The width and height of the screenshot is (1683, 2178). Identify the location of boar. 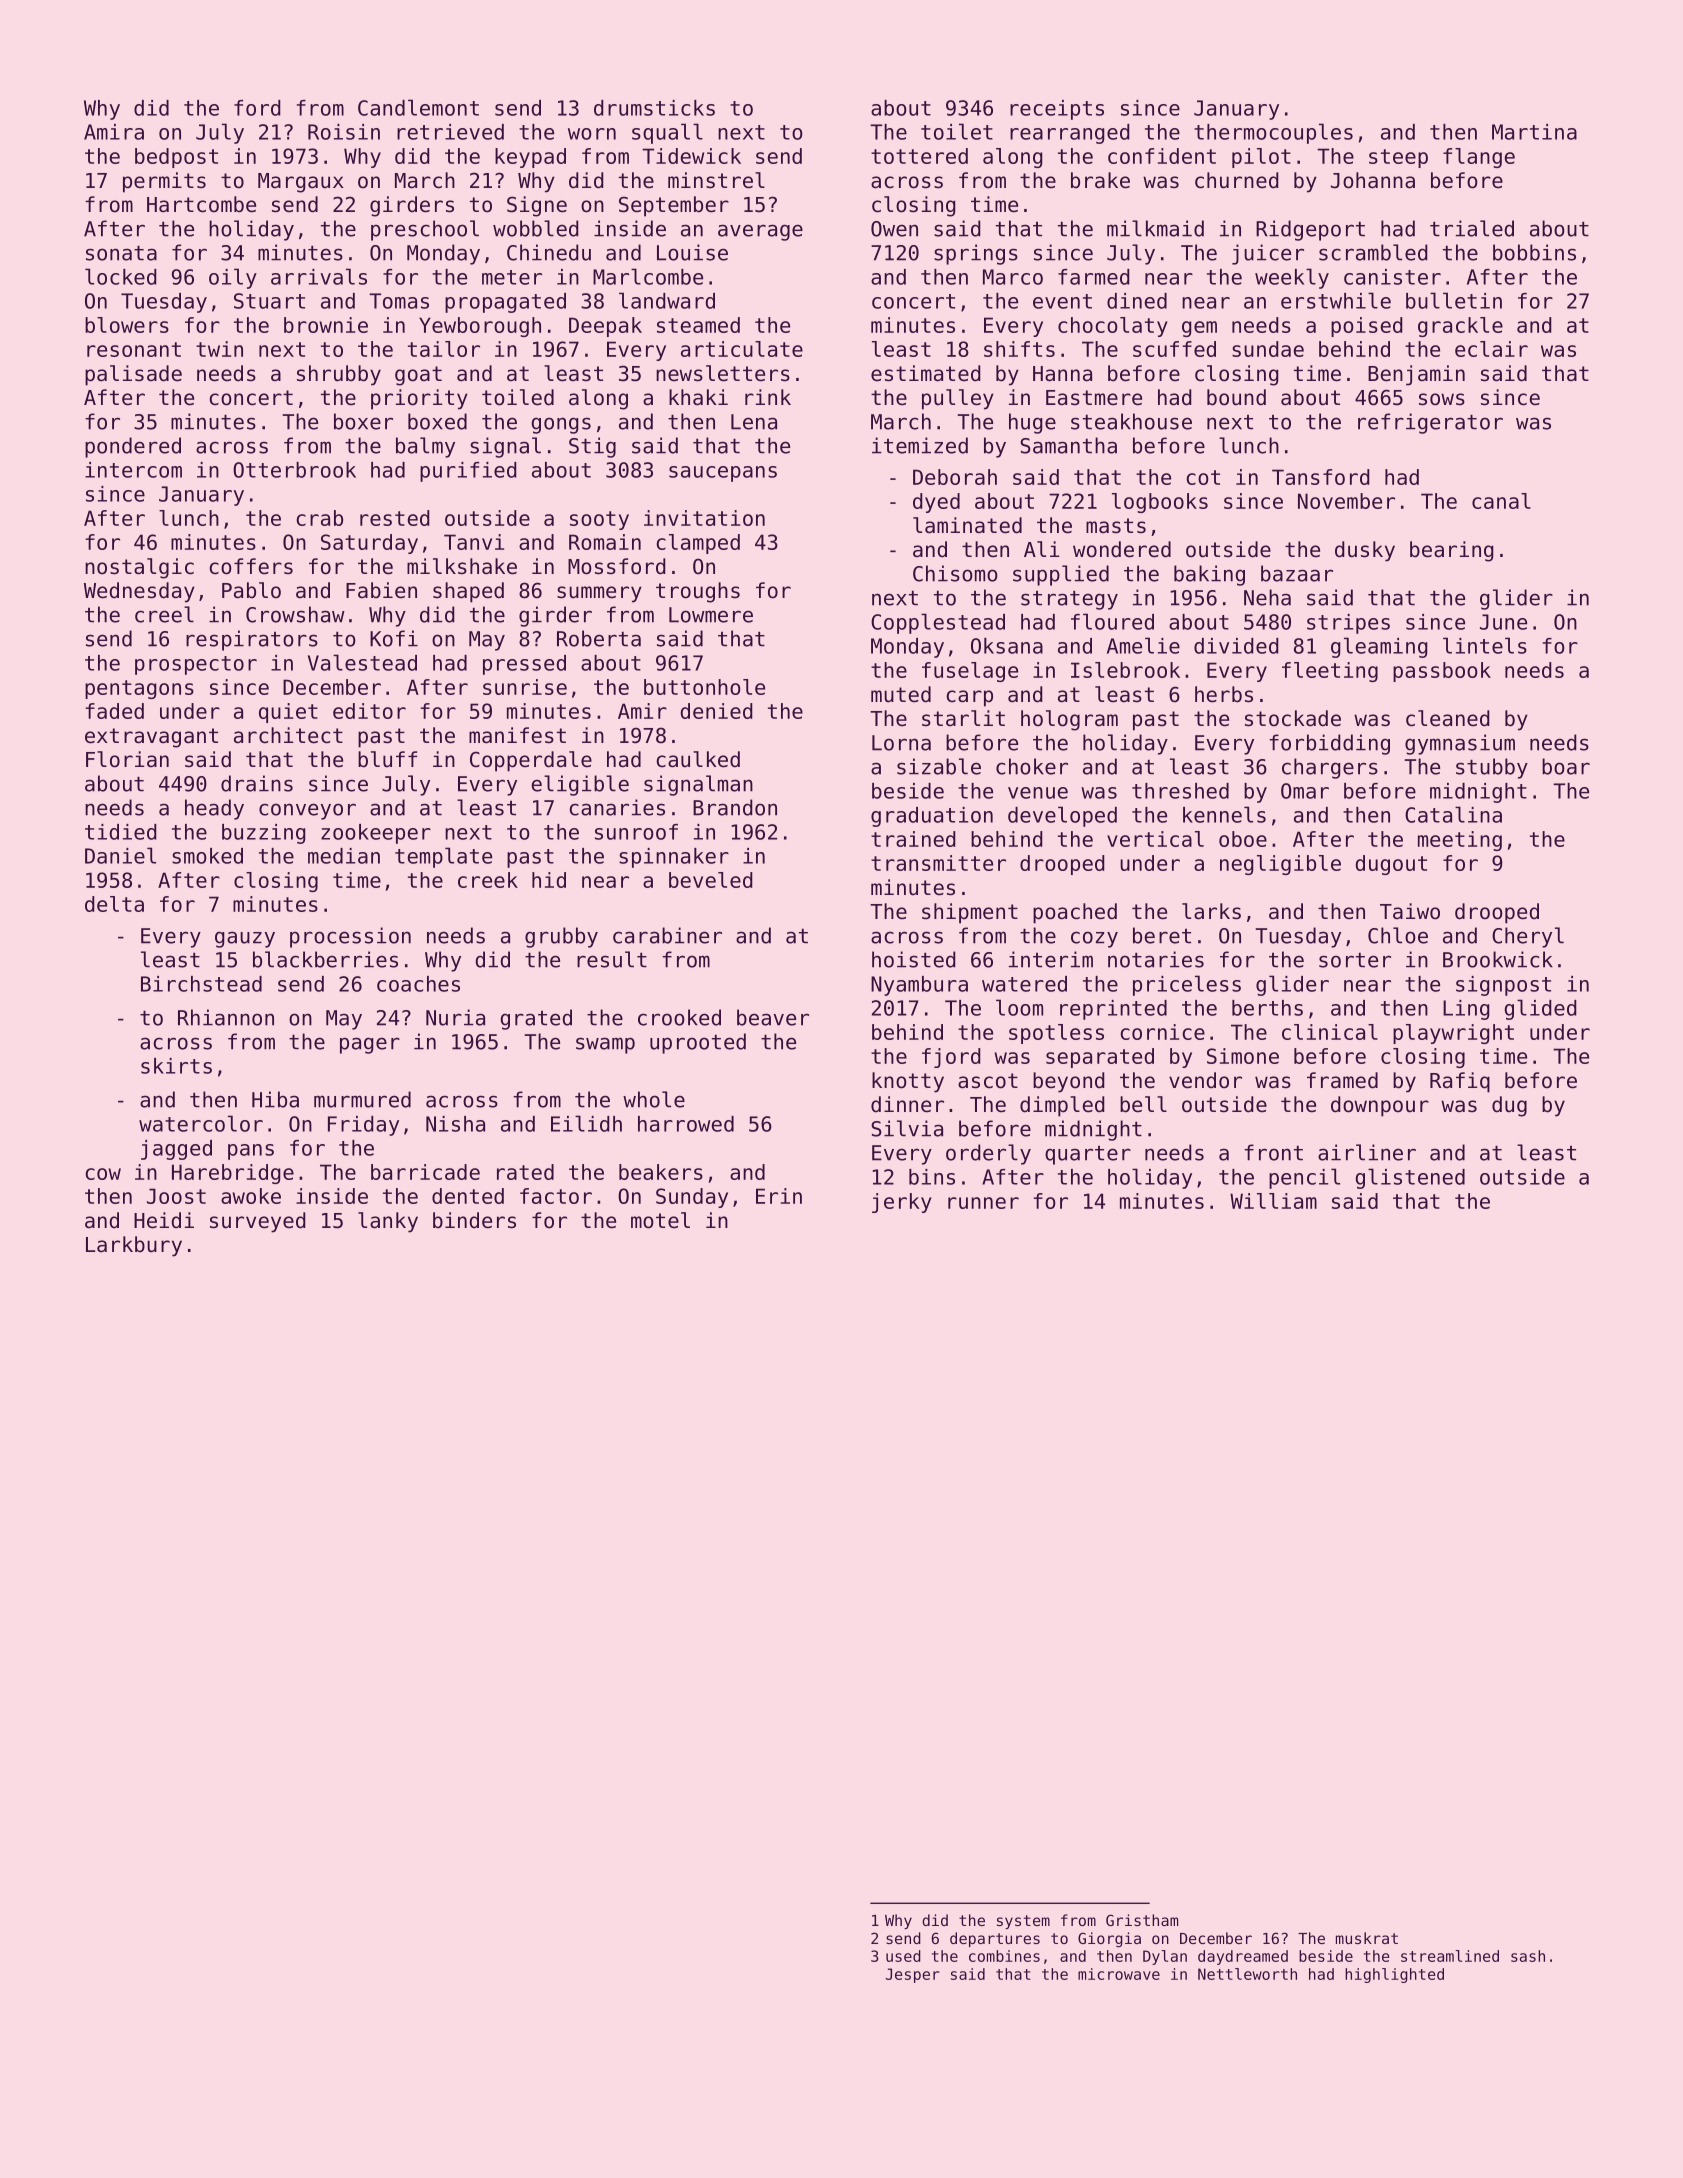
(1566, 766).
